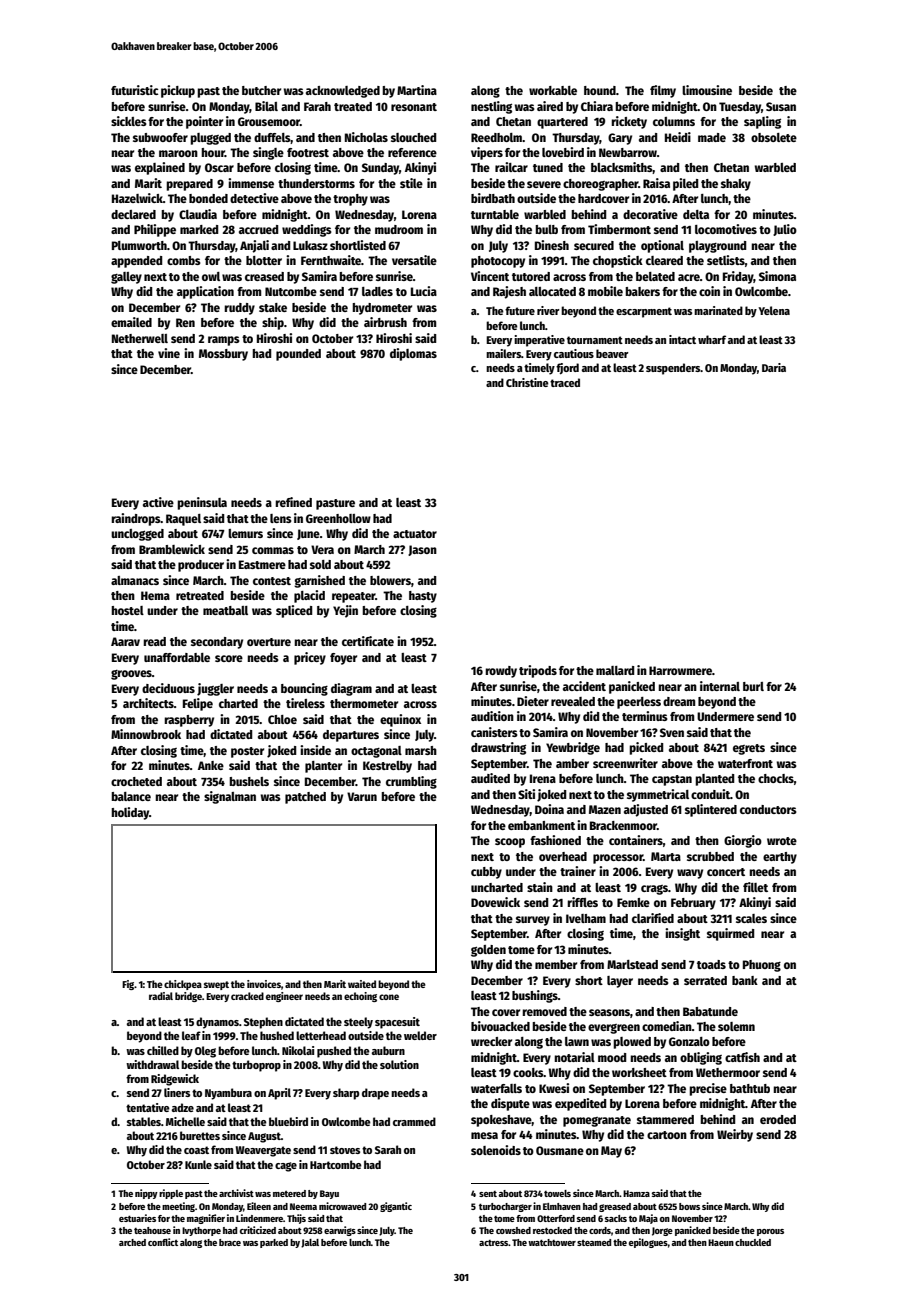 This screenshot has width=908, height=1316. Describe the element at coordinates (612, 353) in the screenshot. I see `beaver` at that location.
